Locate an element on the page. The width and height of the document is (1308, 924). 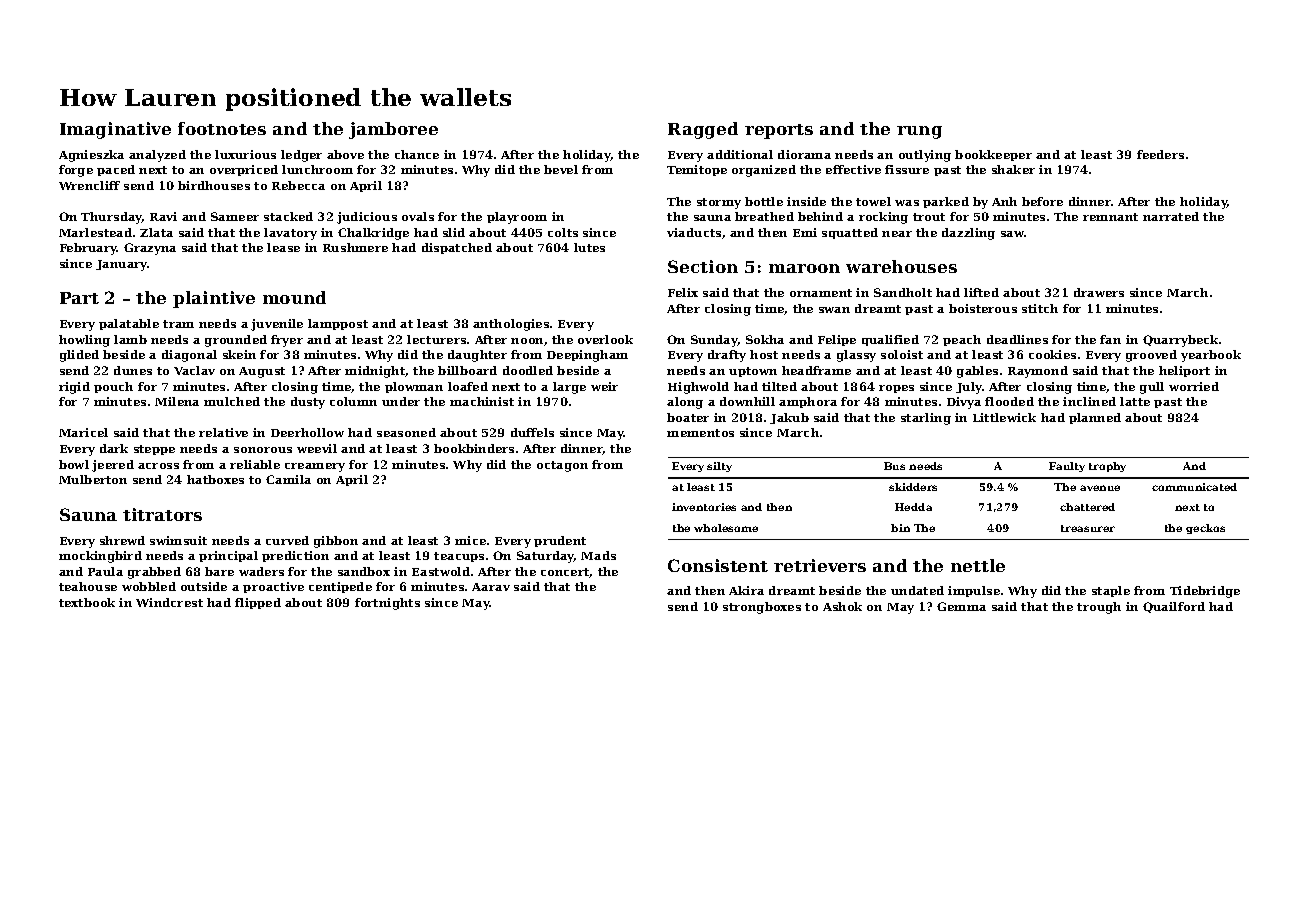
footnotes is located at coordinates (222, 128).
